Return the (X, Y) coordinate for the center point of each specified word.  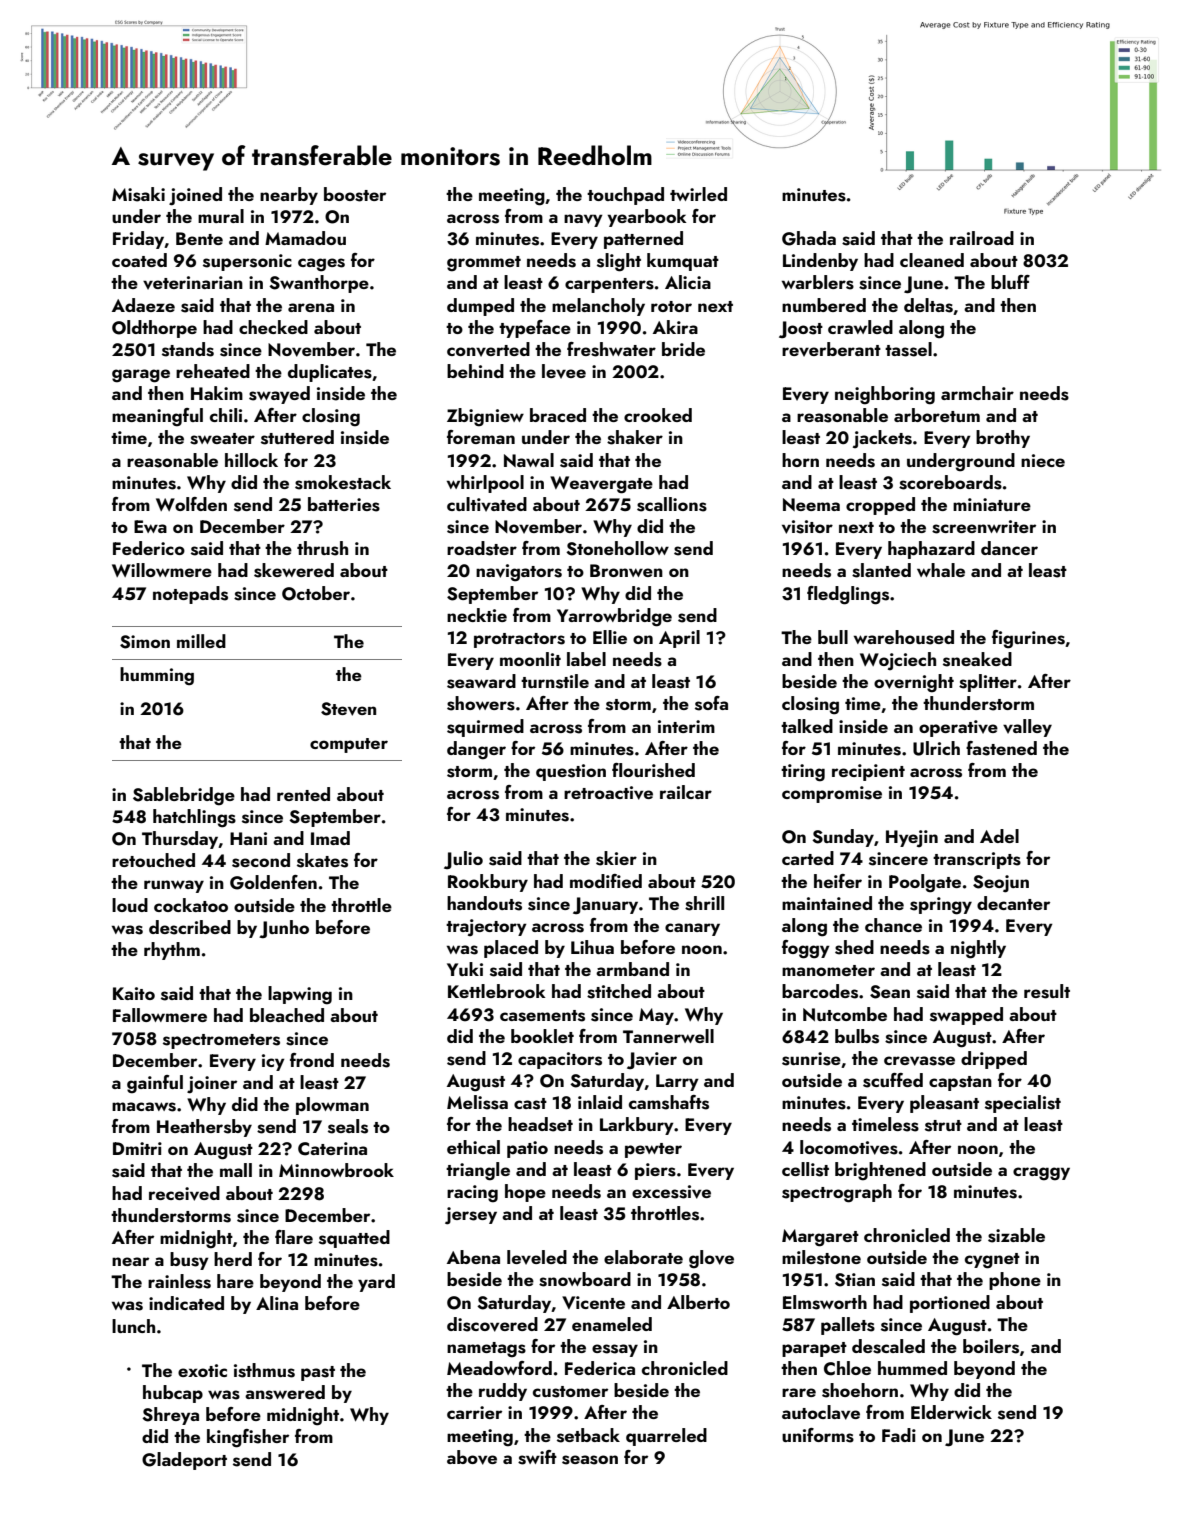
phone (1015, 1281)
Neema (811, 504)
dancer (1009, 548)
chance (893, 925)
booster (355, 194)
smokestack (343, 482)
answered (285, 1392)
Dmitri (137, 1148)
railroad (982, 238)
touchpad (625, 196)
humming (157, 676)
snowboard (585, 1279)
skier (616, 858)
